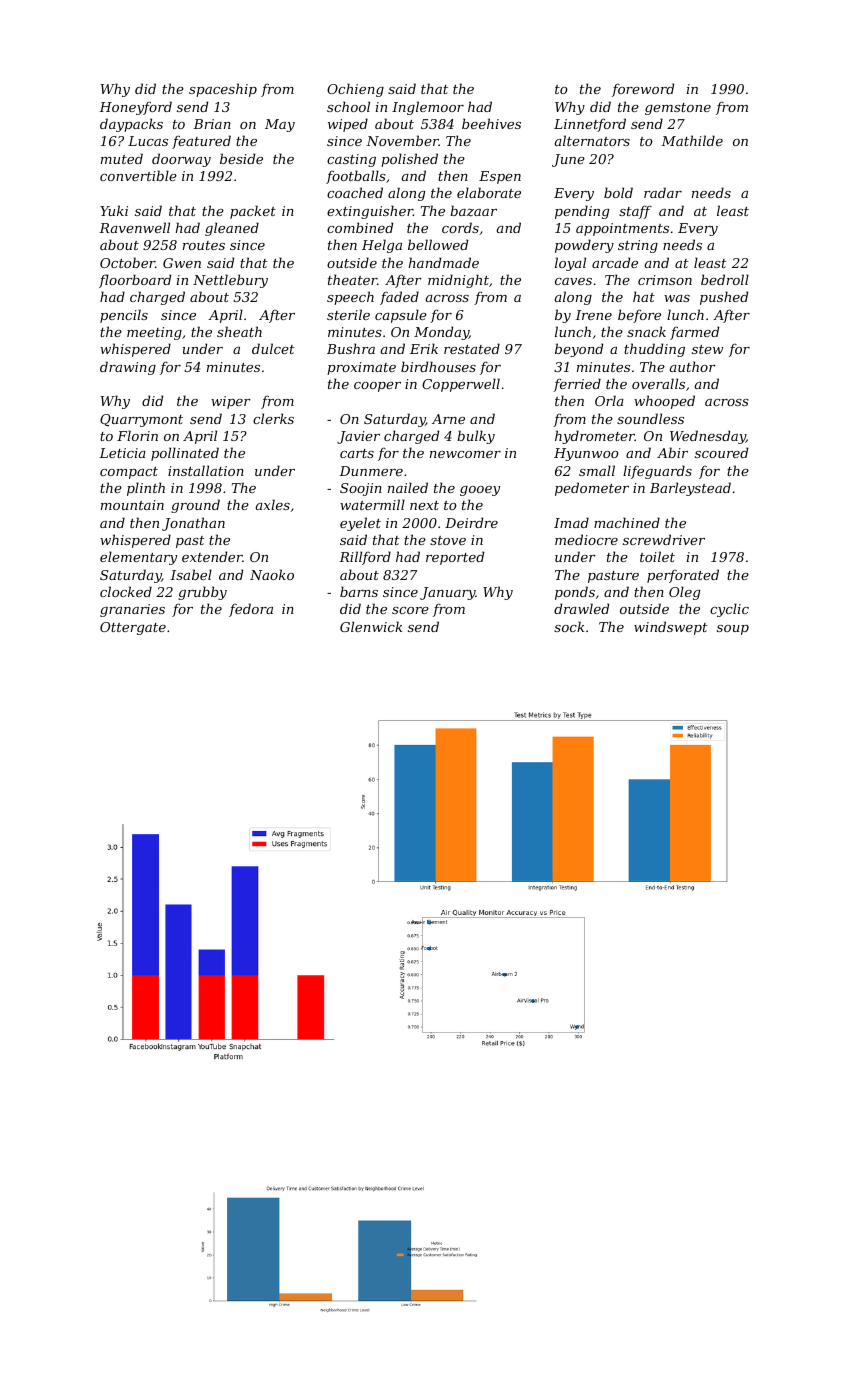  Describe the element at coordinates (223, 90) in the screenshot. I see `spaceship` at that location.
